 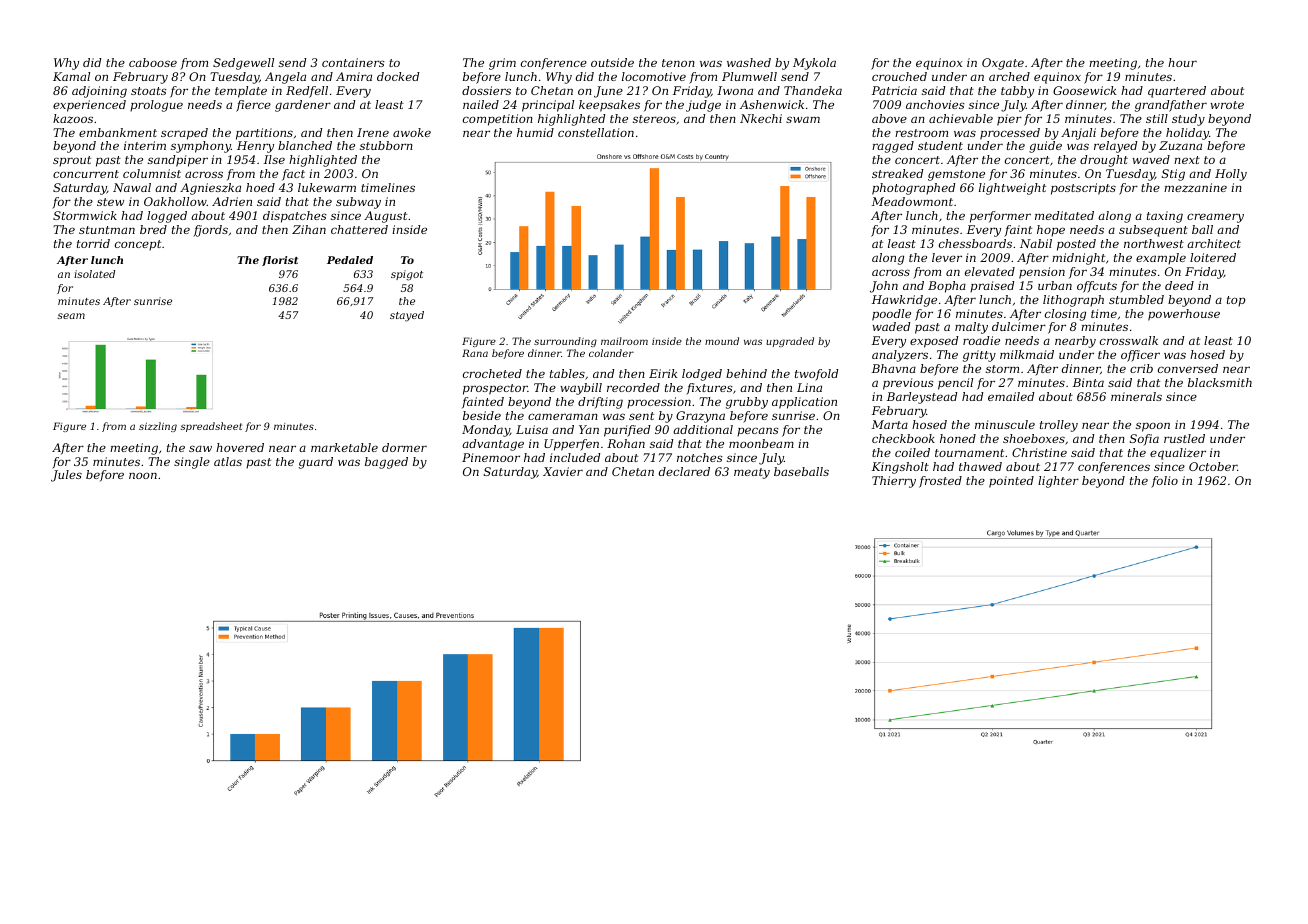 I want to click on spreadsheet, so click(x=211, y=427).
